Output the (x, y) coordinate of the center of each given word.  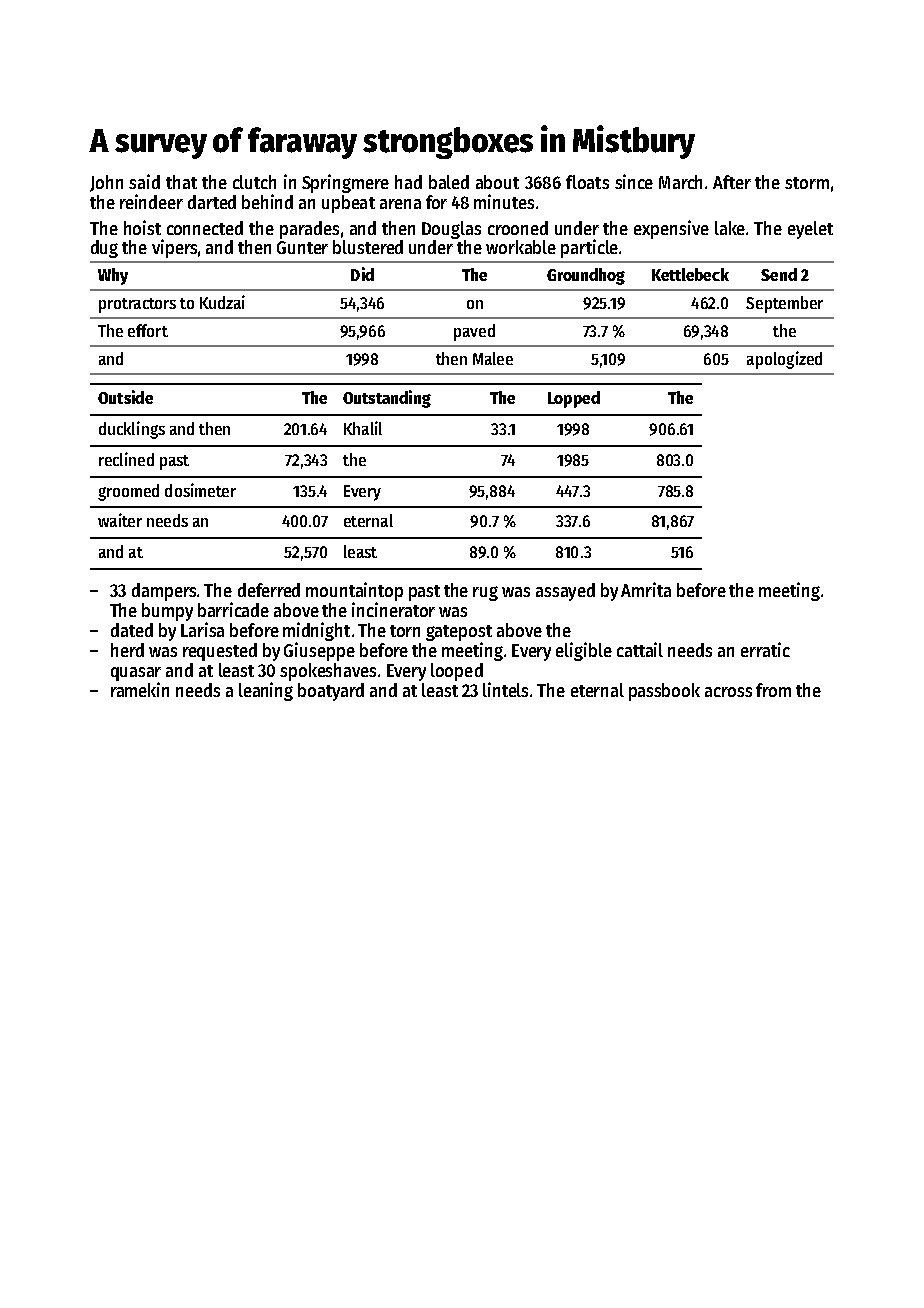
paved (474, 332)
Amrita (646, 589)
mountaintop (354, 591)
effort (148, 330)
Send (779, 274)
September (784, 304)
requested (220, 652)
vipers (174, 248)
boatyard (331, 692)
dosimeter (200, 490)
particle (589, 248)
